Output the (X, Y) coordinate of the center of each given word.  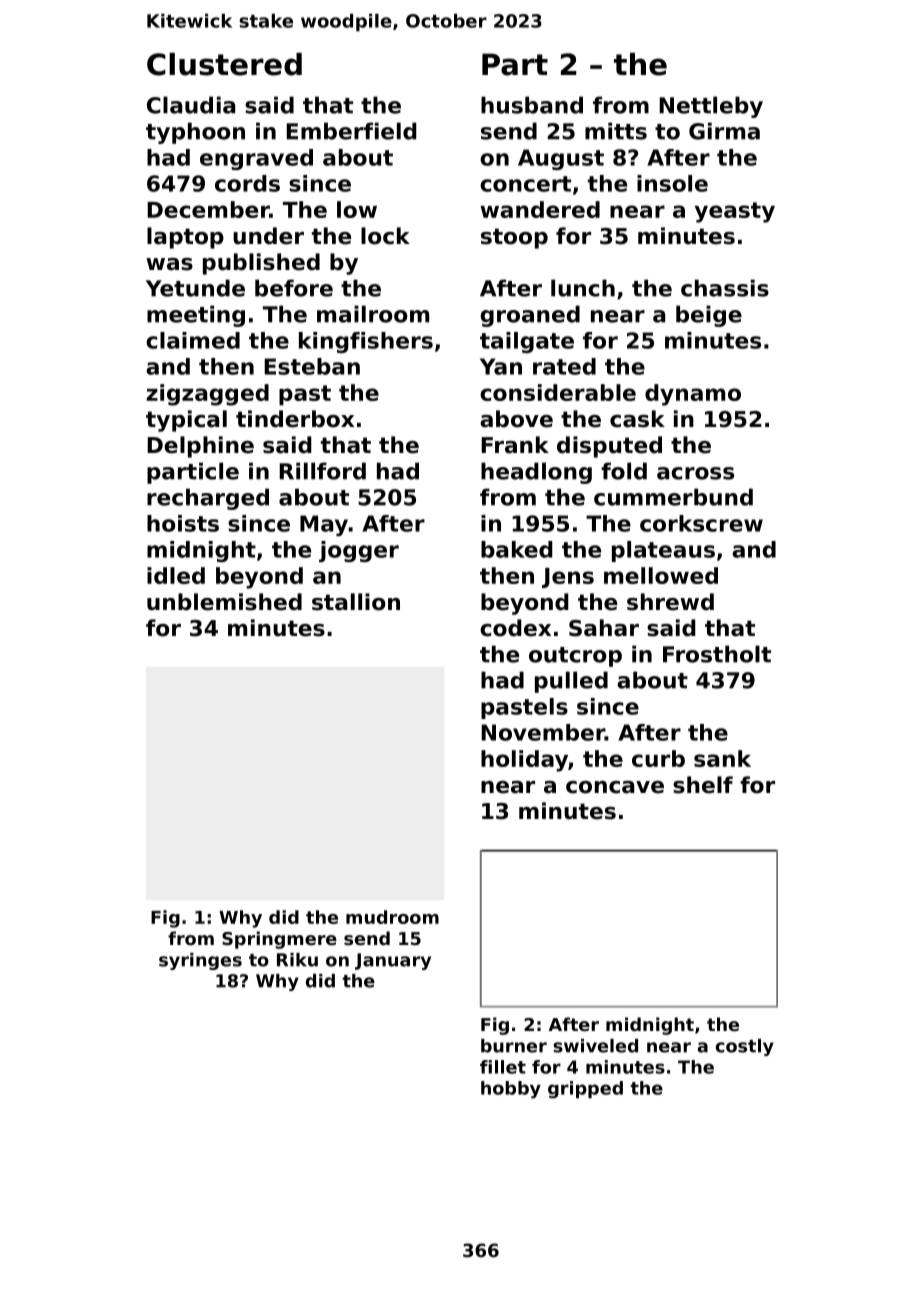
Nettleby (711, 107)
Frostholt (717, 654)
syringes (200, 961)
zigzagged (207, 395)
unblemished (224, 602)
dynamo (693, 395)
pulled (571, 682)
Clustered (224, 64)
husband (532, 105)
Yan (501, 366)
